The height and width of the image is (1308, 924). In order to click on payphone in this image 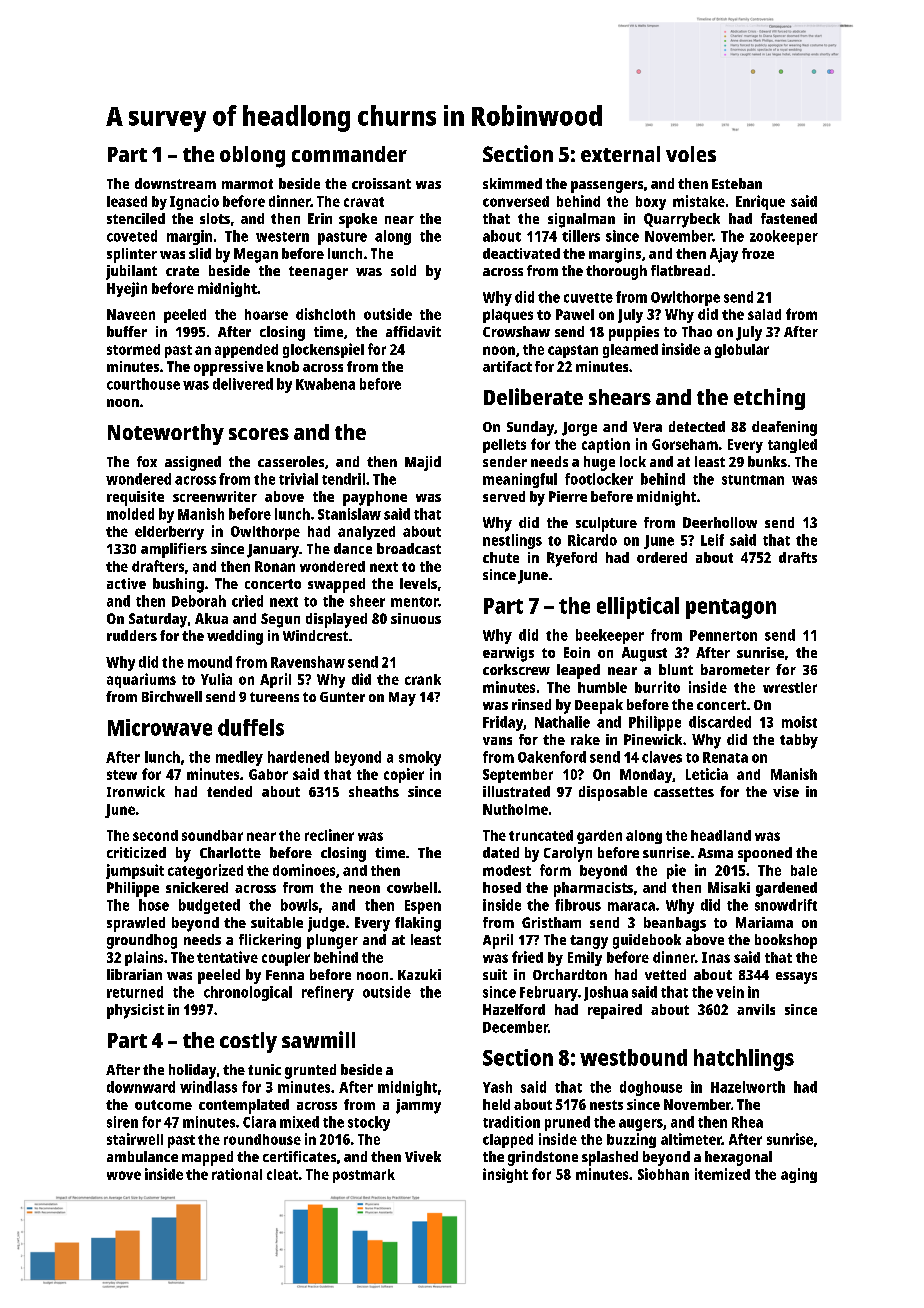, I will do `click(375, 498)`.
